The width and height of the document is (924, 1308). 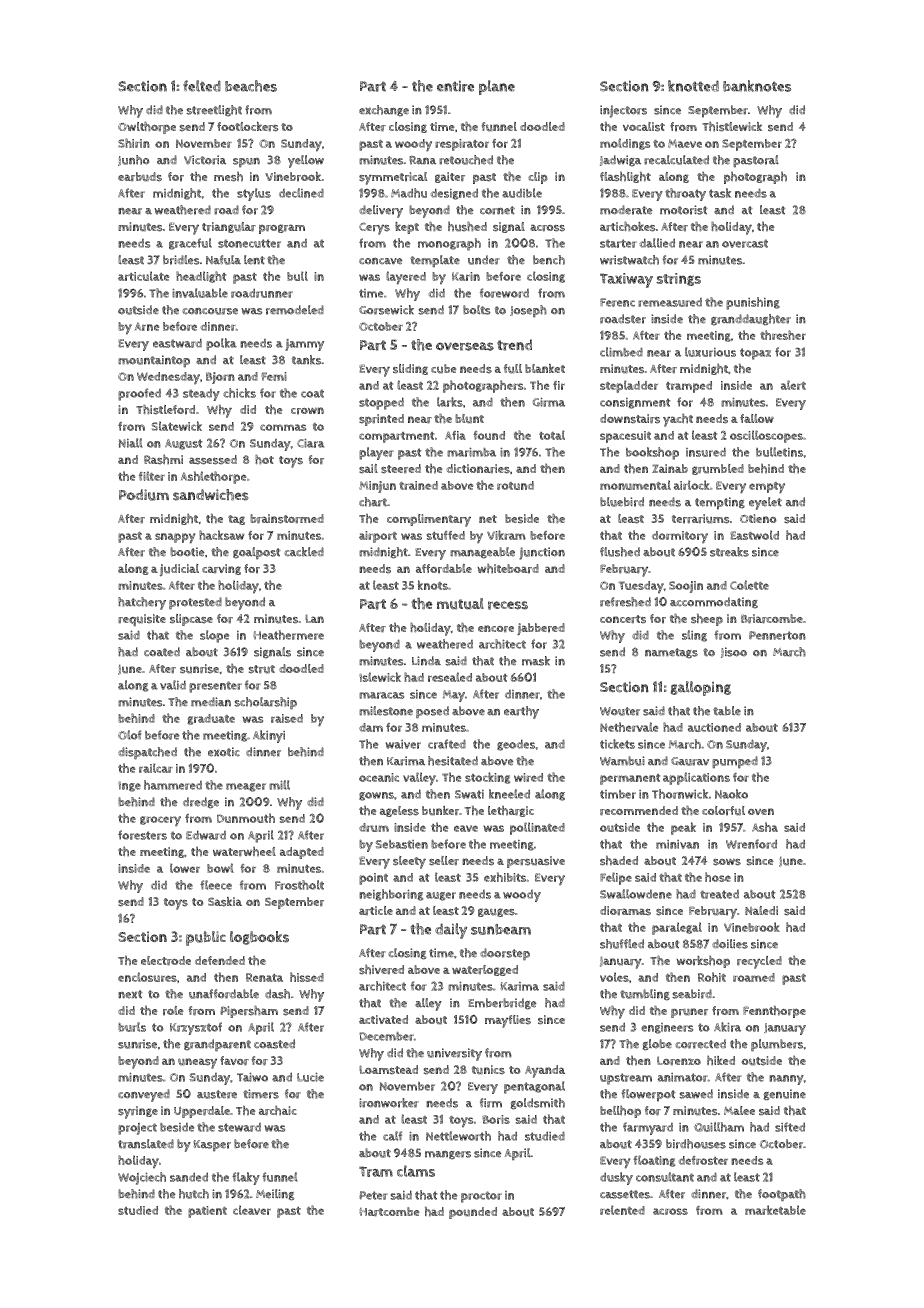 What do you see at coordinates (407, 228) in the document?
I see `kept` at bounding box center [407, 228].
